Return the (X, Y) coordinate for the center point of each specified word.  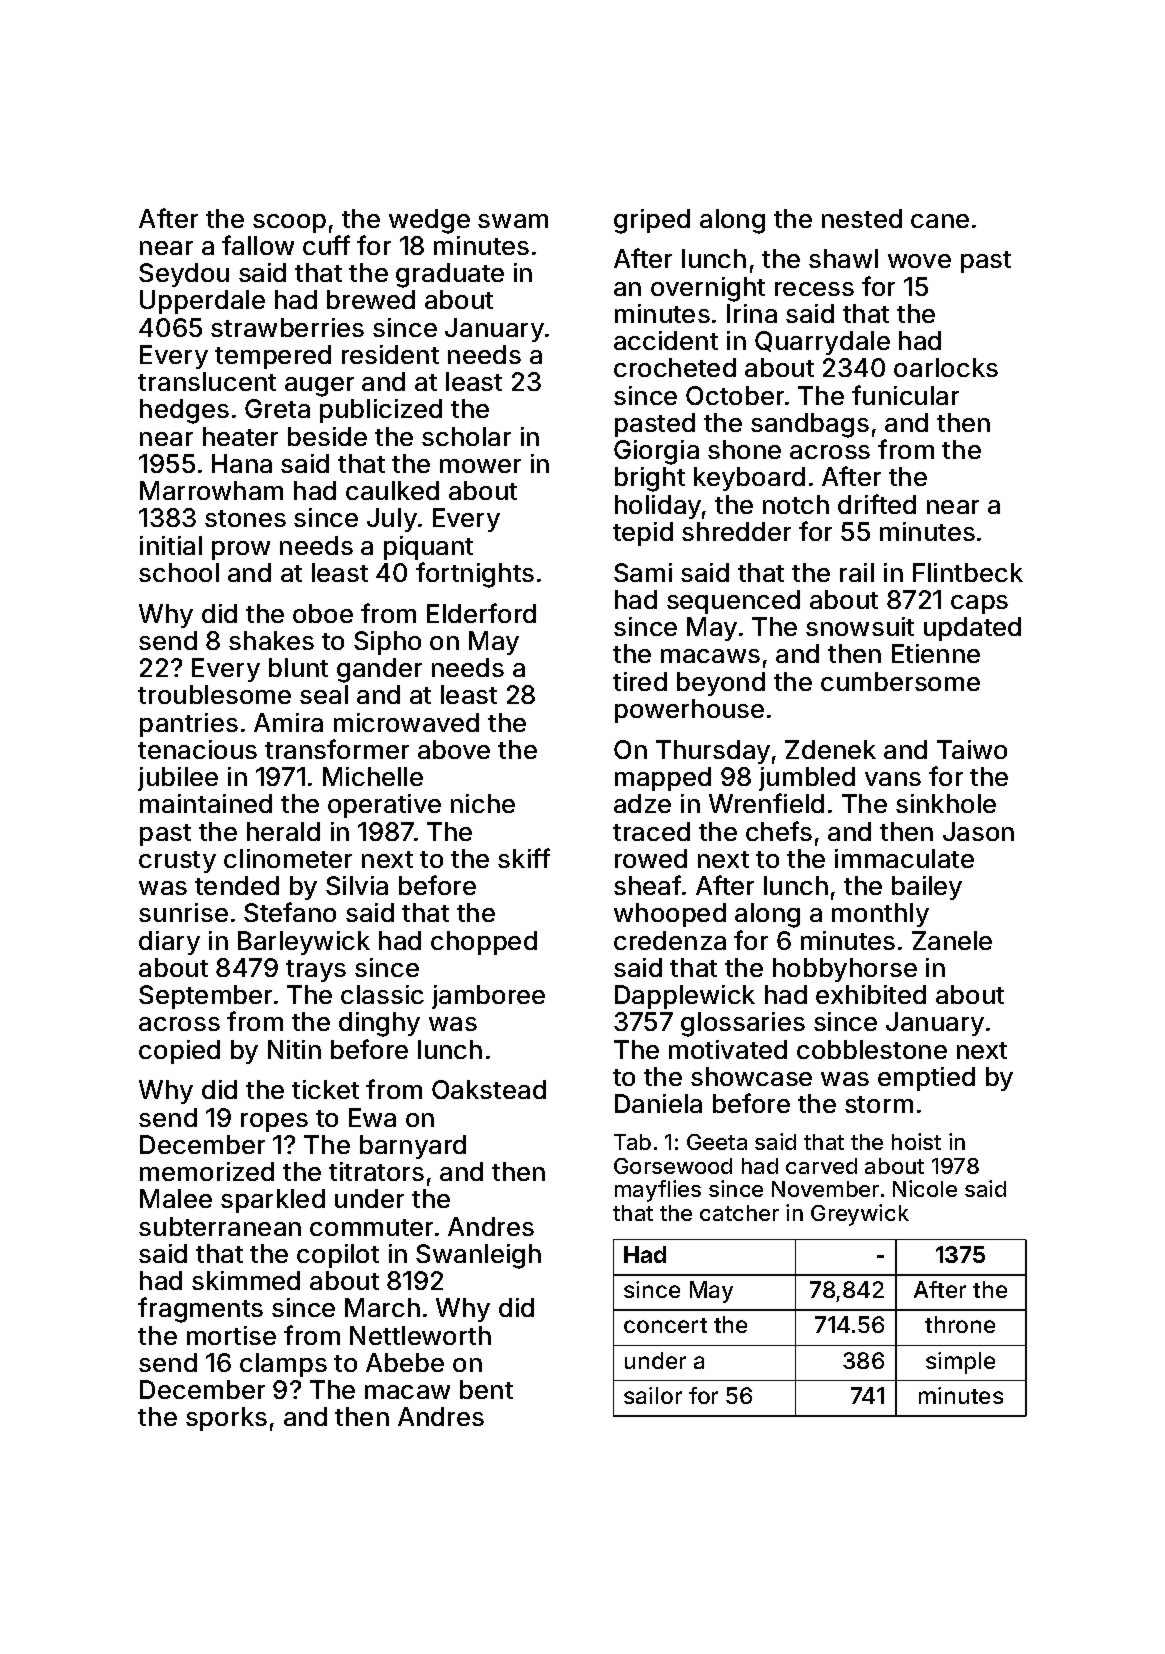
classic (382, 994)
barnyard (413, 1147)
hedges (184, 411)
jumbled (807, 779)
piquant (428, 548)
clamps (283, 1365)
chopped (484, 943)
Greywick (860, 1215)
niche (483, 803)
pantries (189, 725)
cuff (326, 245)
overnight (708, 289)
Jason (978, 831)
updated (972, 629)
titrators (376, 1171)
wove (919, 261)
